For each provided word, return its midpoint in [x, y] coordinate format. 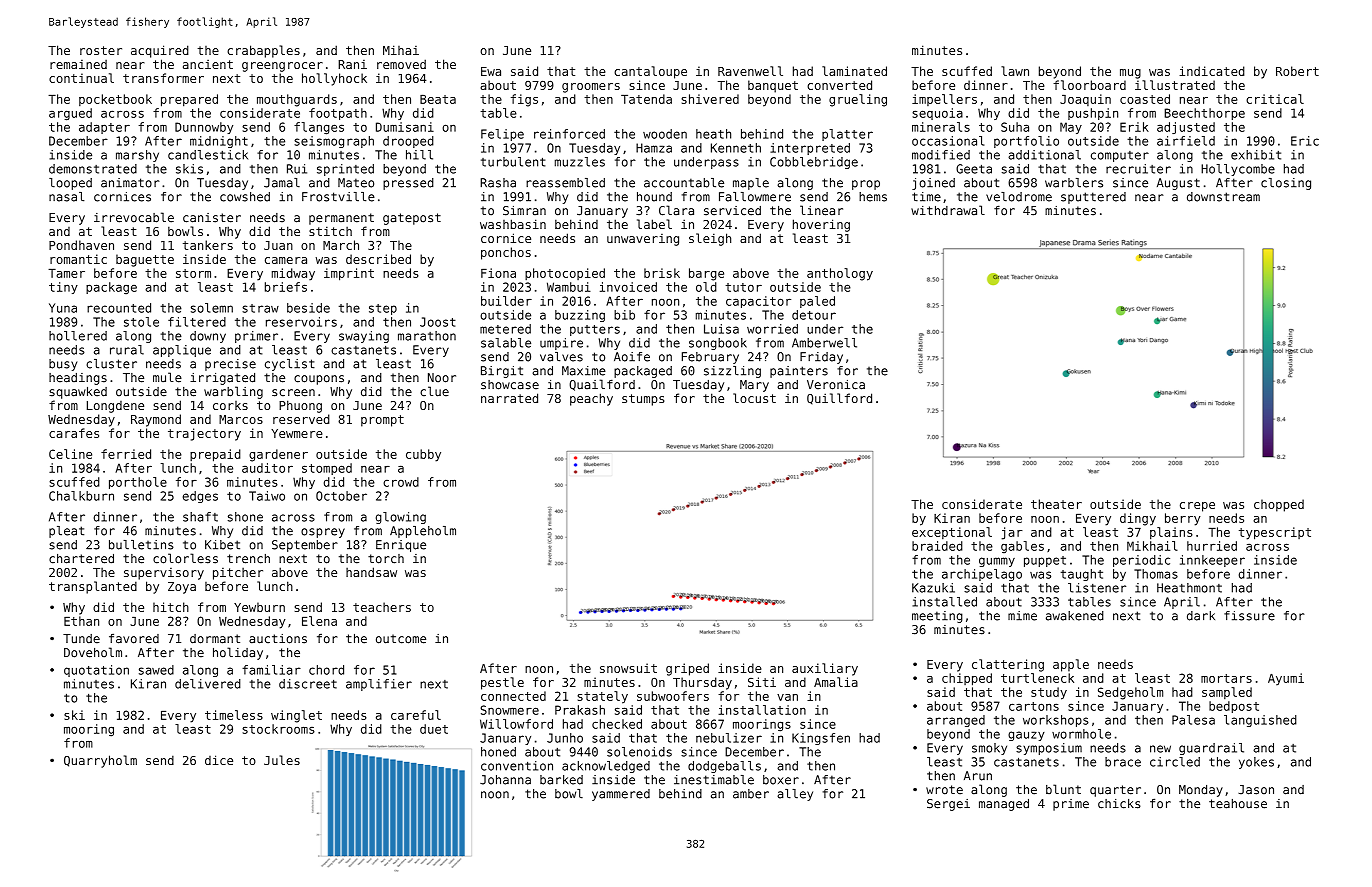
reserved [301, 419]
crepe [1197, 507]
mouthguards [297, 100]
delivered [208, 684]
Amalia [836, 682]
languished [1260, 721]
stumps [643, 400]
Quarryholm [100, 761]
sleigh [710, 239]
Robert [1297, 71]
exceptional [952, 533]
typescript [1275, 533]
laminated [854, 71]
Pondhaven [81, 245]
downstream [1223, 197]
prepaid [215, 455]
